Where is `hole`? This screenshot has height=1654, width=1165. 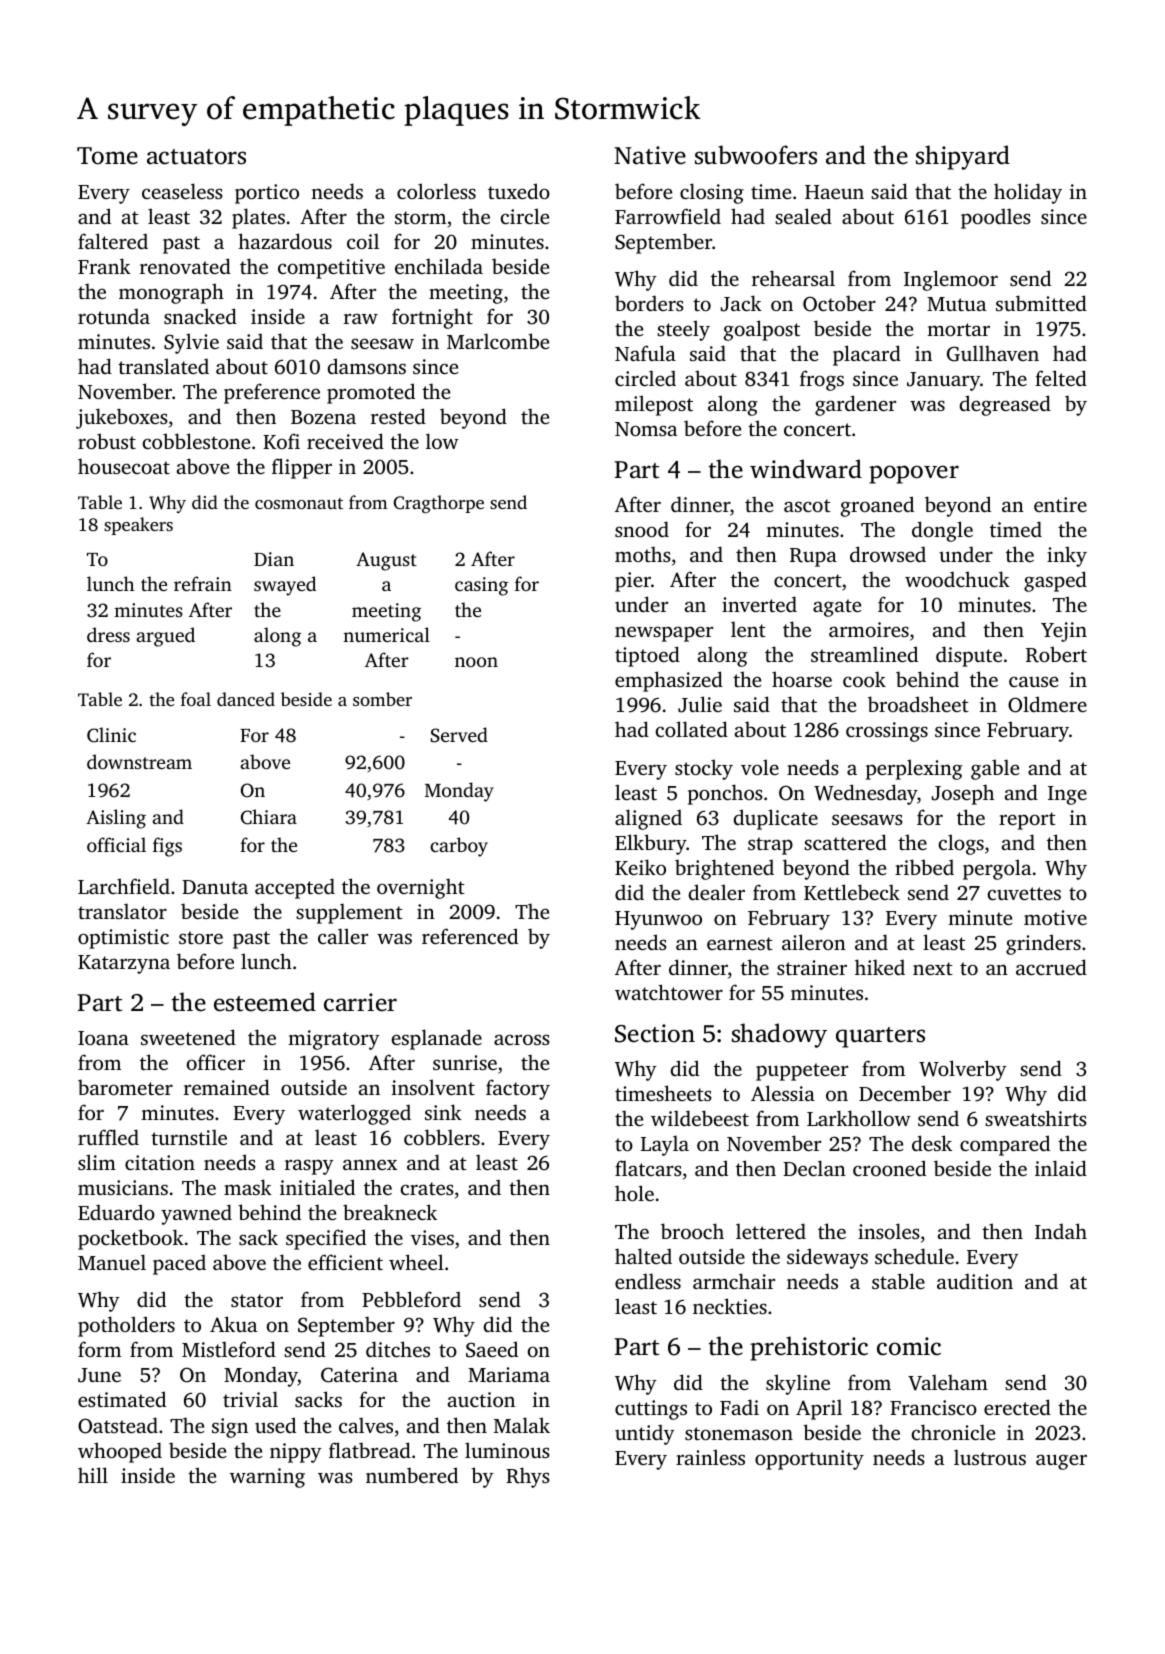 hole is located at coordinates (634, 1193).
